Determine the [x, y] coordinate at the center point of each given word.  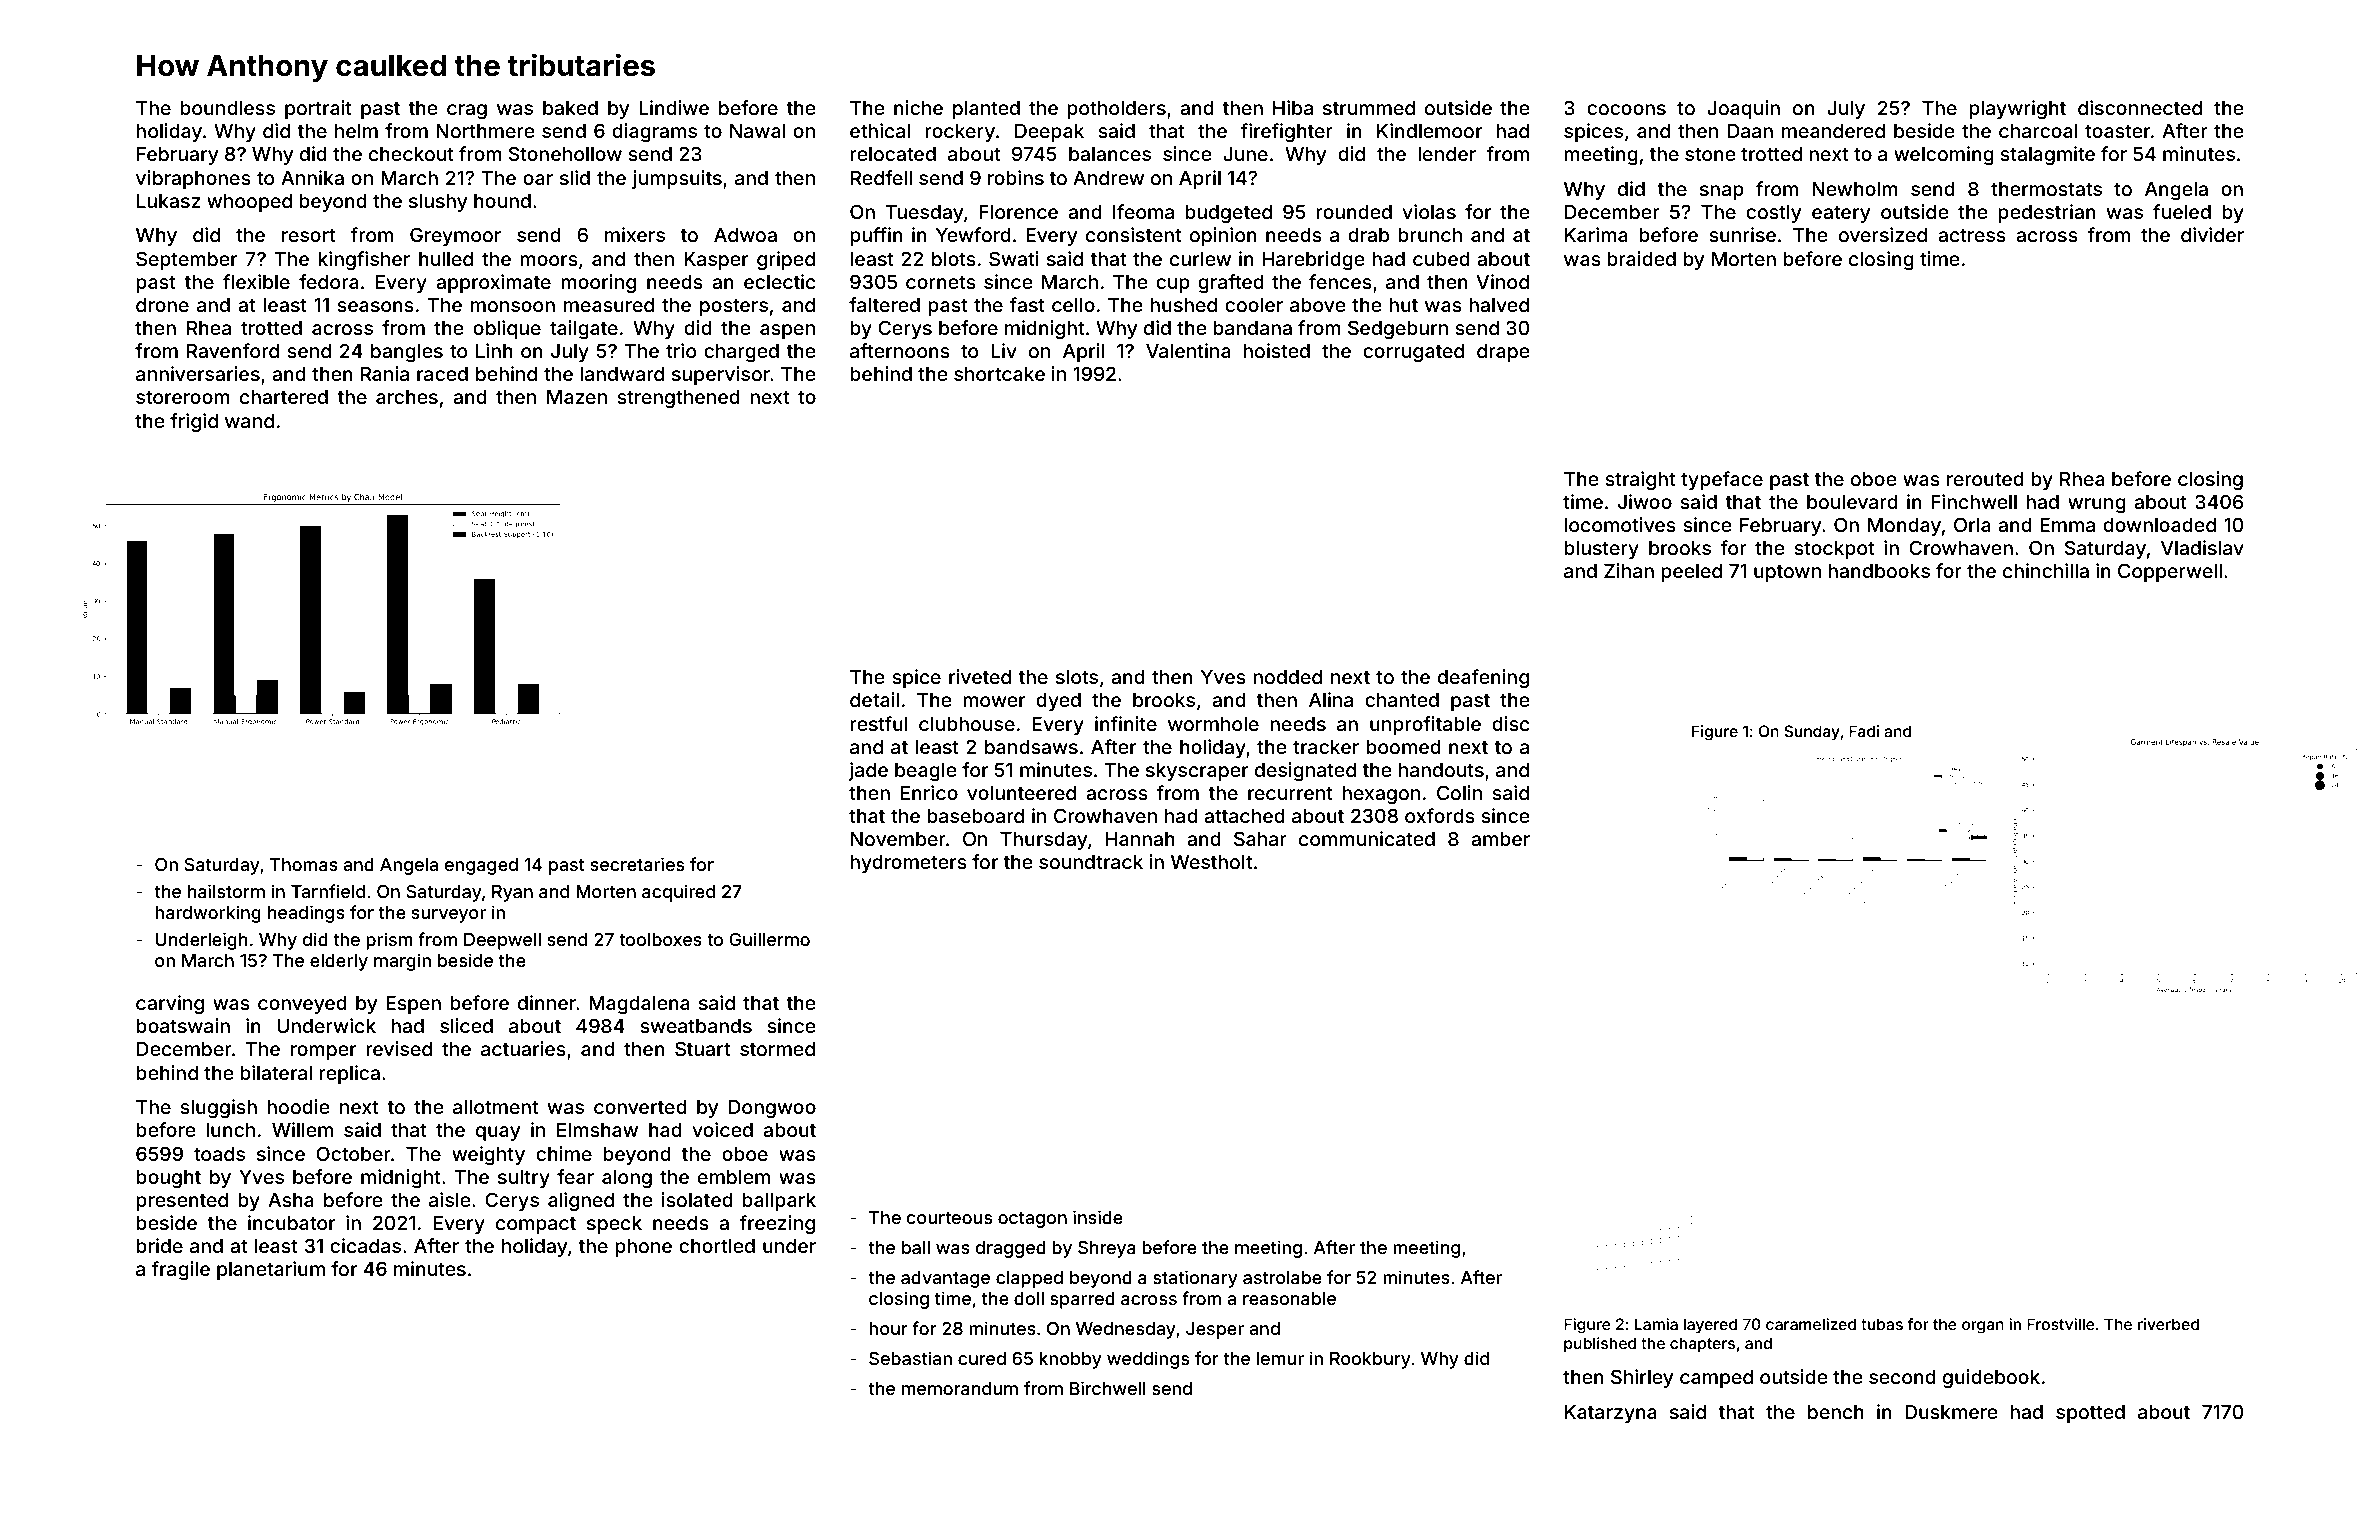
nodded [1287, 677]
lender [1447, 154]
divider [2212, 234]
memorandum [960, 1388]
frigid [194, 422]
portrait [318, 109]
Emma [2067, 525]
